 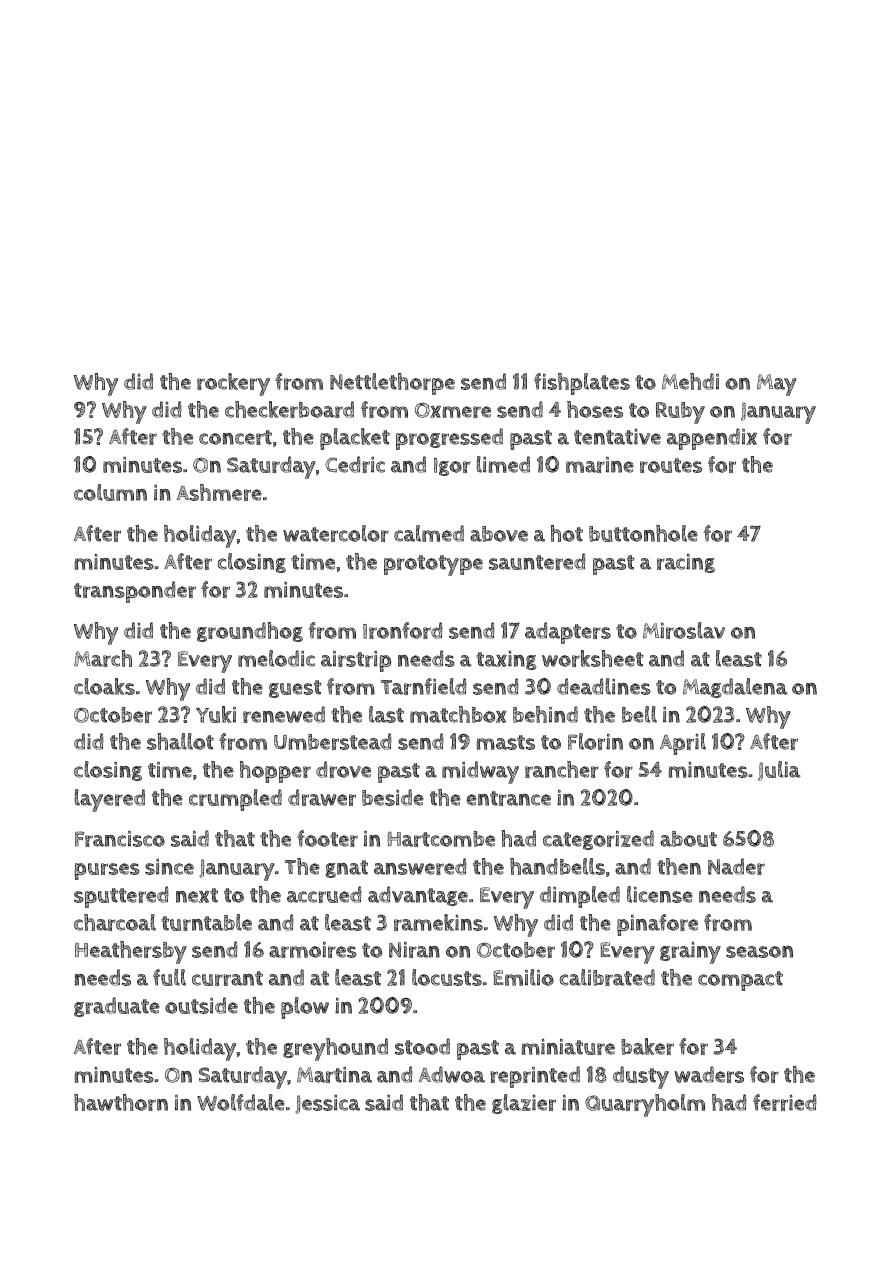 What do you see at coordinates (712, 439) in the screenshot?
I see `appendix` at bounding box center [712, 439].
